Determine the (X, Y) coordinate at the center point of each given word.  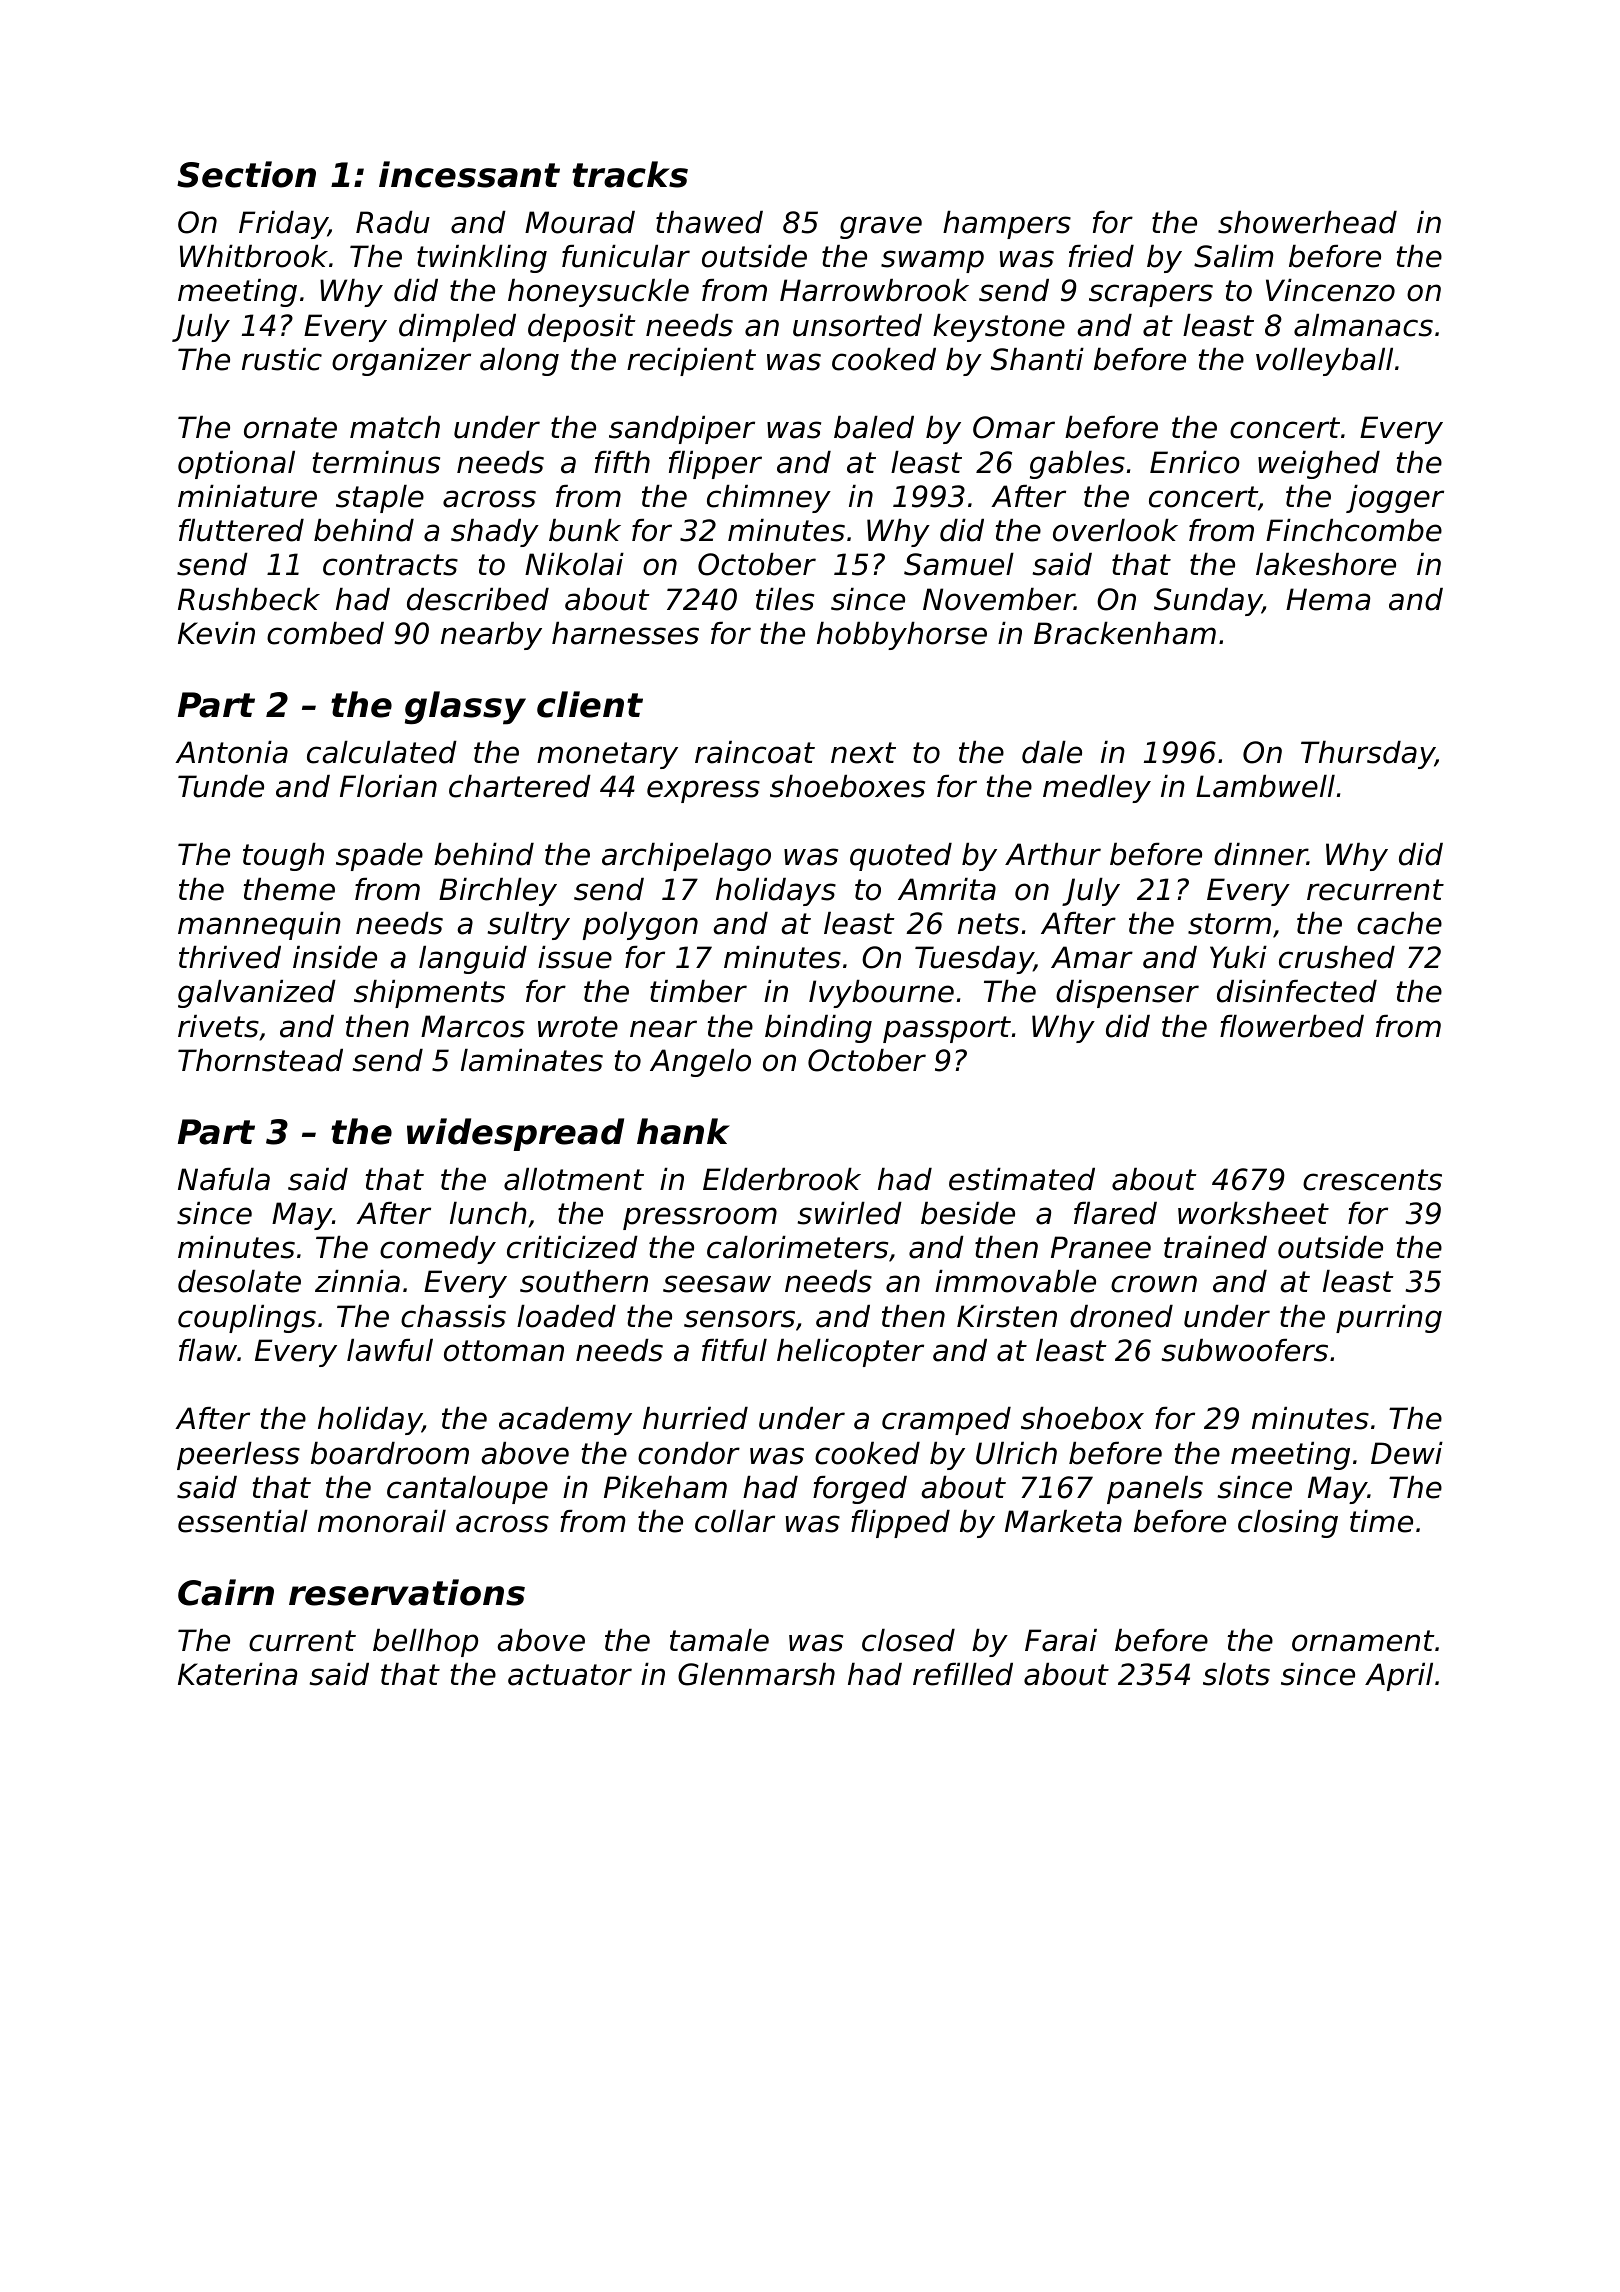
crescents (1372, 1180)
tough (283, 857)
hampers (1007, 225)
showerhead (1307, 222)
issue (575, 957)
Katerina (237, 1674)
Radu (393, 222)
